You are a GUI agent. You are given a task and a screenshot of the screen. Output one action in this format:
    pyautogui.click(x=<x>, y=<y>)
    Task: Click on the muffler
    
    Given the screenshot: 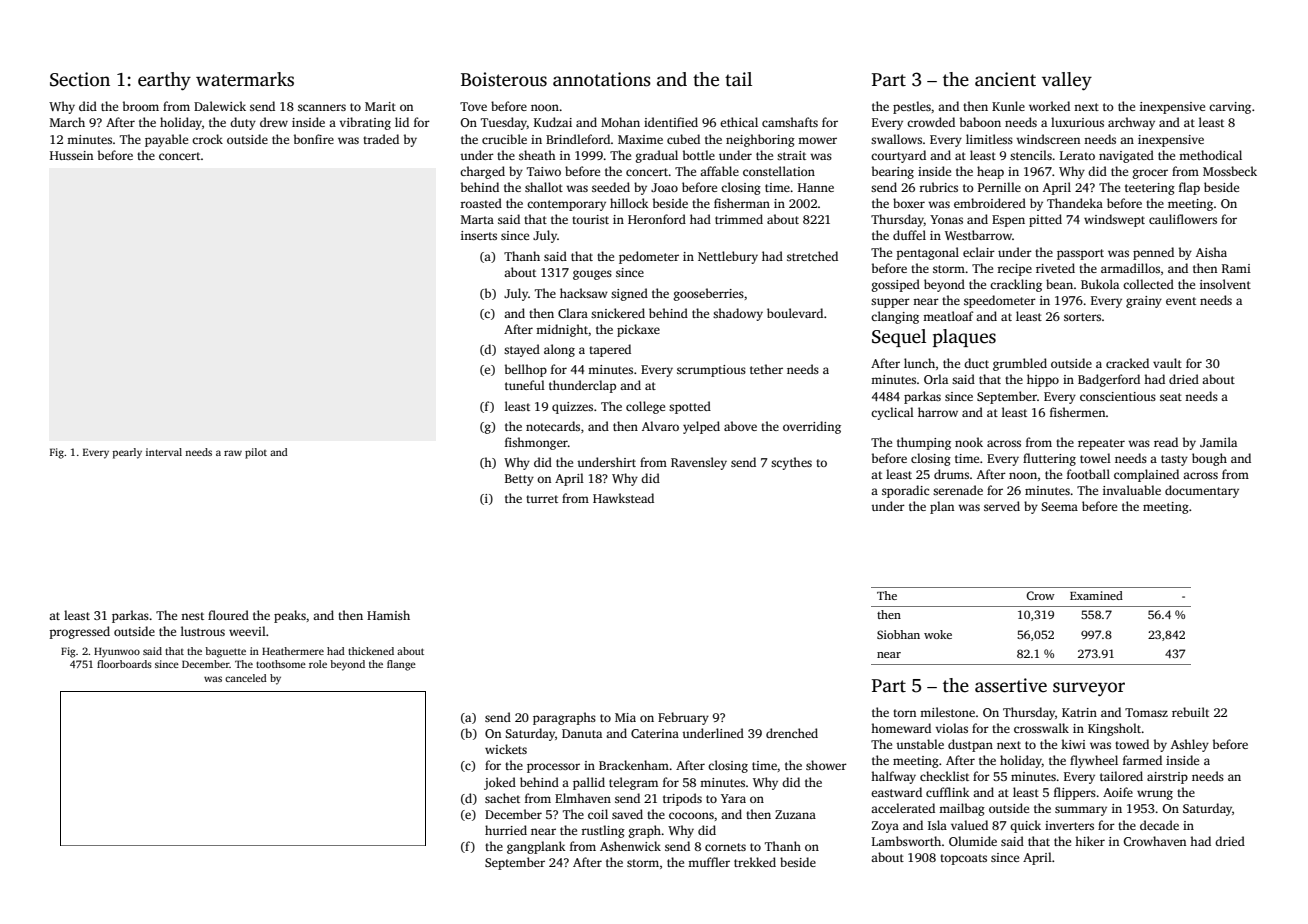 What is the action you would take?
    pyautogui.click(x=709, y=862)
